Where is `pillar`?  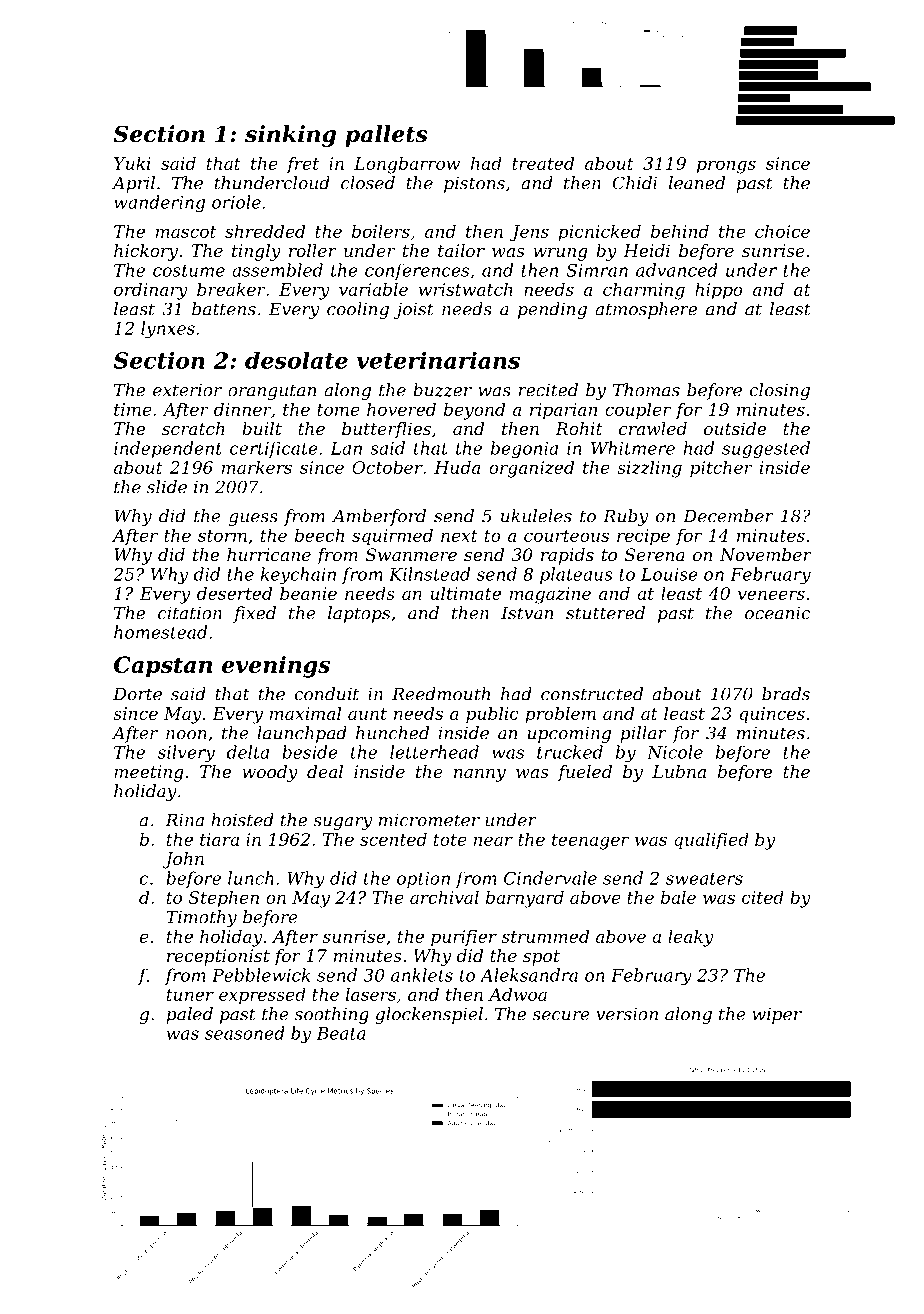
pillar is located at coordinates (643, 734).
